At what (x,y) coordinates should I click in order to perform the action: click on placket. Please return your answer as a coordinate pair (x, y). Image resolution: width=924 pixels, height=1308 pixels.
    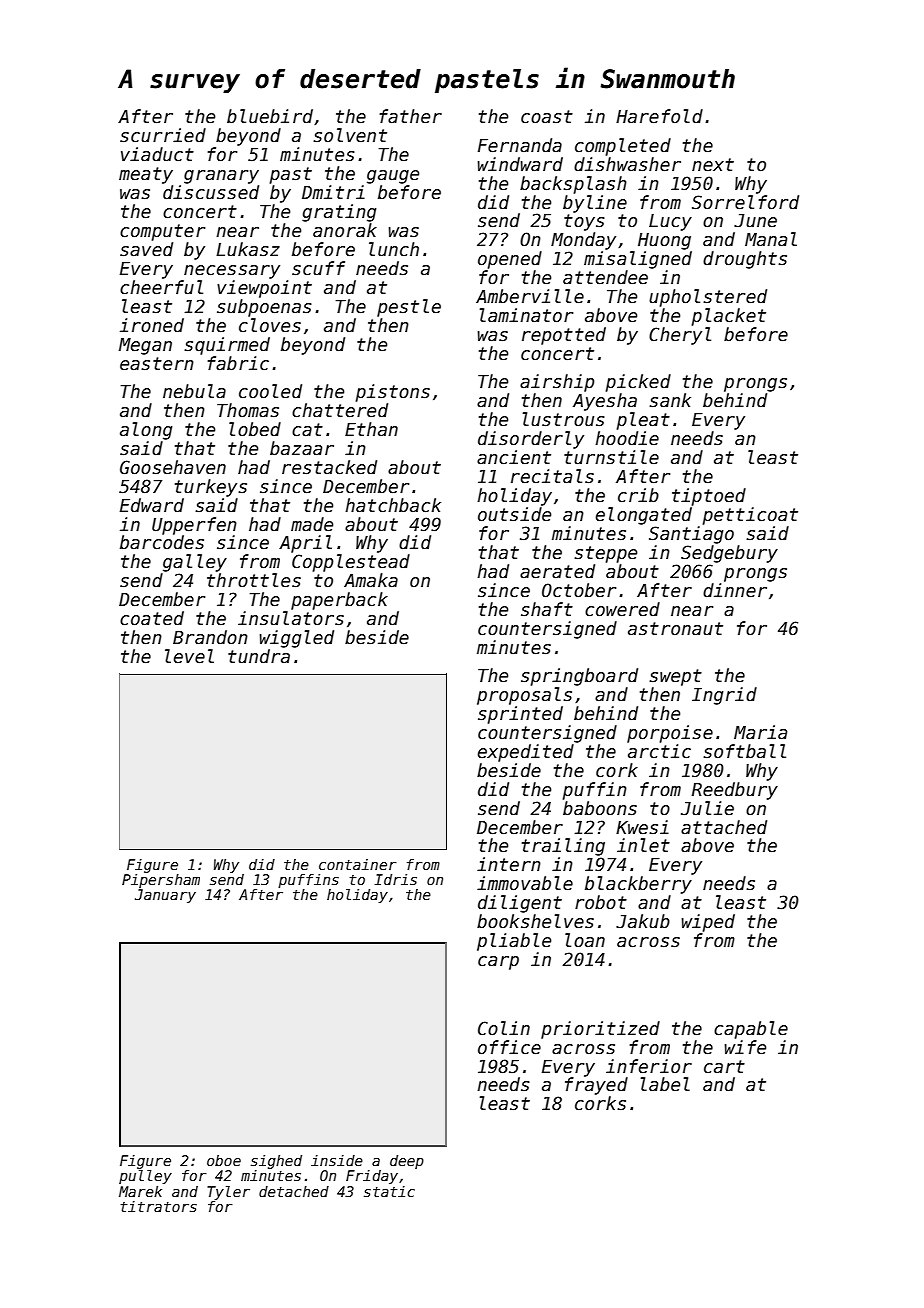
    Looking at the image, I should click on (729, 317).
